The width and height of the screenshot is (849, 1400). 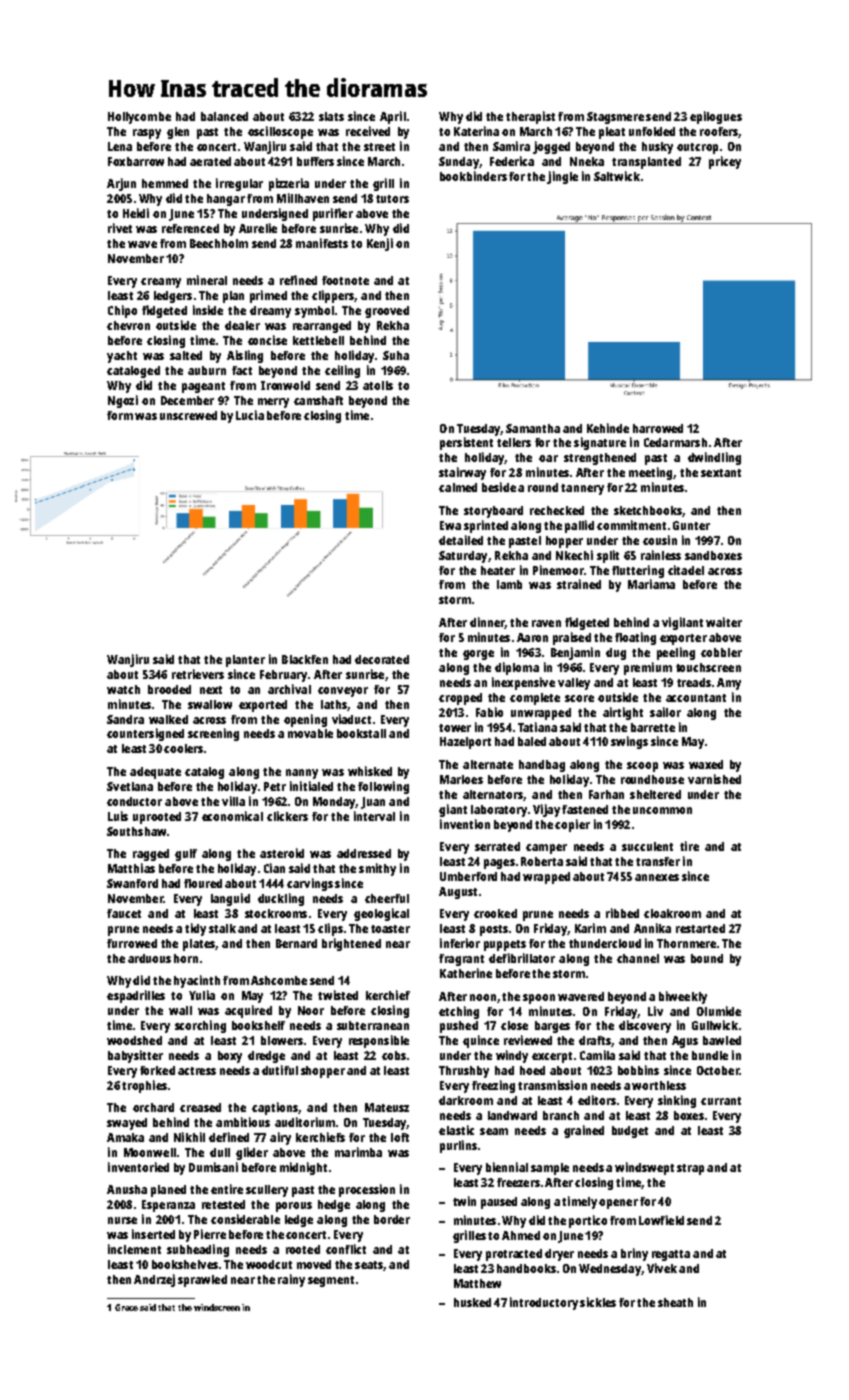 What do you see at coordinates (222, 928) in the screenshot?
I see `stalk` at bounding box center [222, 928].
